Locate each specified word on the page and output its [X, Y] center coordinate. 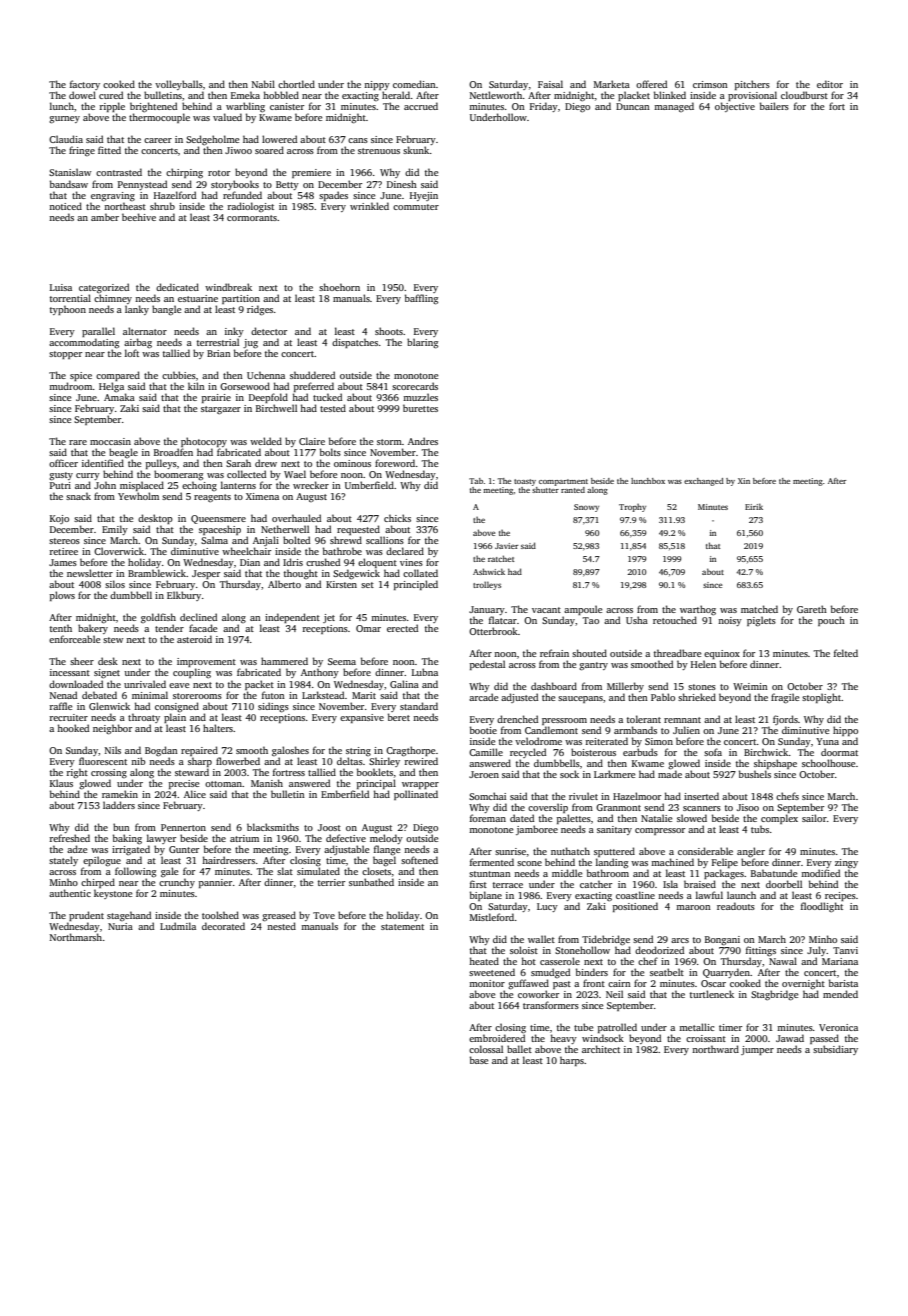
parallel [98, 332]
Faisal [550, 84]
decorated [223, 926]
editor [830, 84]
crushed [323, 562]
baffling [421, 299]
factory [85, 85]
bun [121, 827]
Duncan [633, 106]
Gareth [812, 609]
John [105, 485]
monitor [487, 983]
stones [702, 687]
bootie [483, 730]
